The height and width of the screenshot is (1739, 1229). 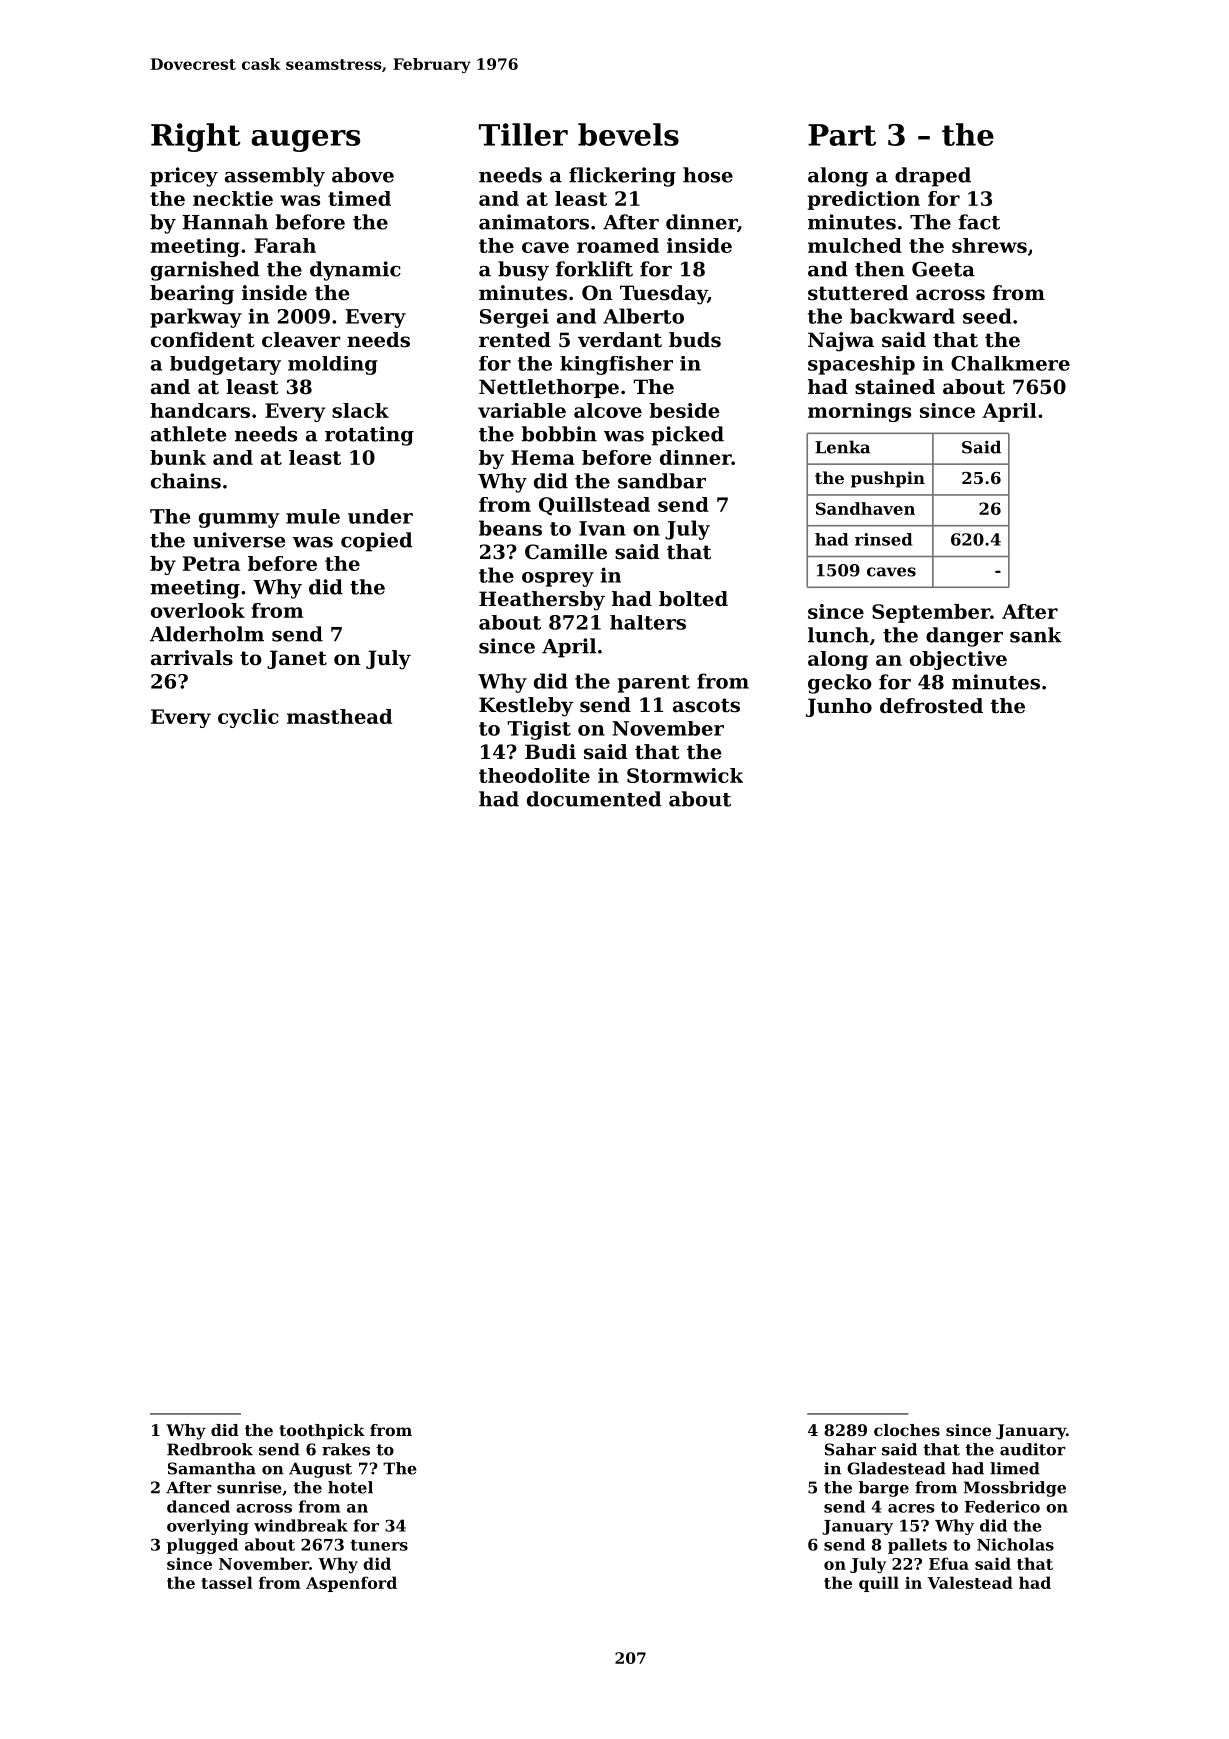 I want to click on Samantha, so click(x=212, y=1468).
